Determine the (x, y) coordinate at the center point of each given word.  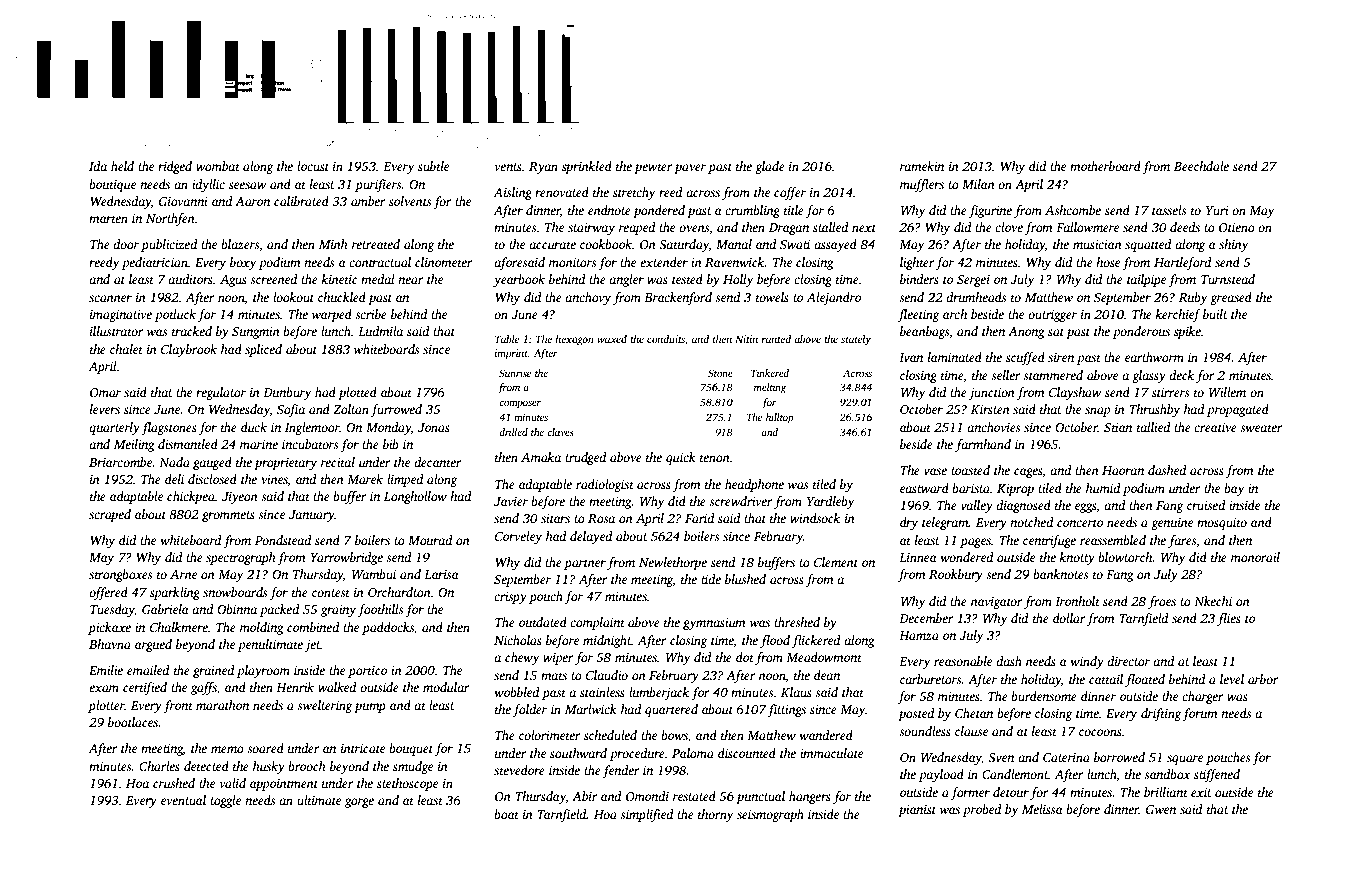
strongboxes (120, 575)
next (864, 228)
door (126, 244)
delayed (591, 537)
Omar (105, 392)
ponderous (1141, 332)
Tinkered (770, 373)
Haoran (1123, 470)
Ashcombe (1073, 210)
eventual (183, 800)
